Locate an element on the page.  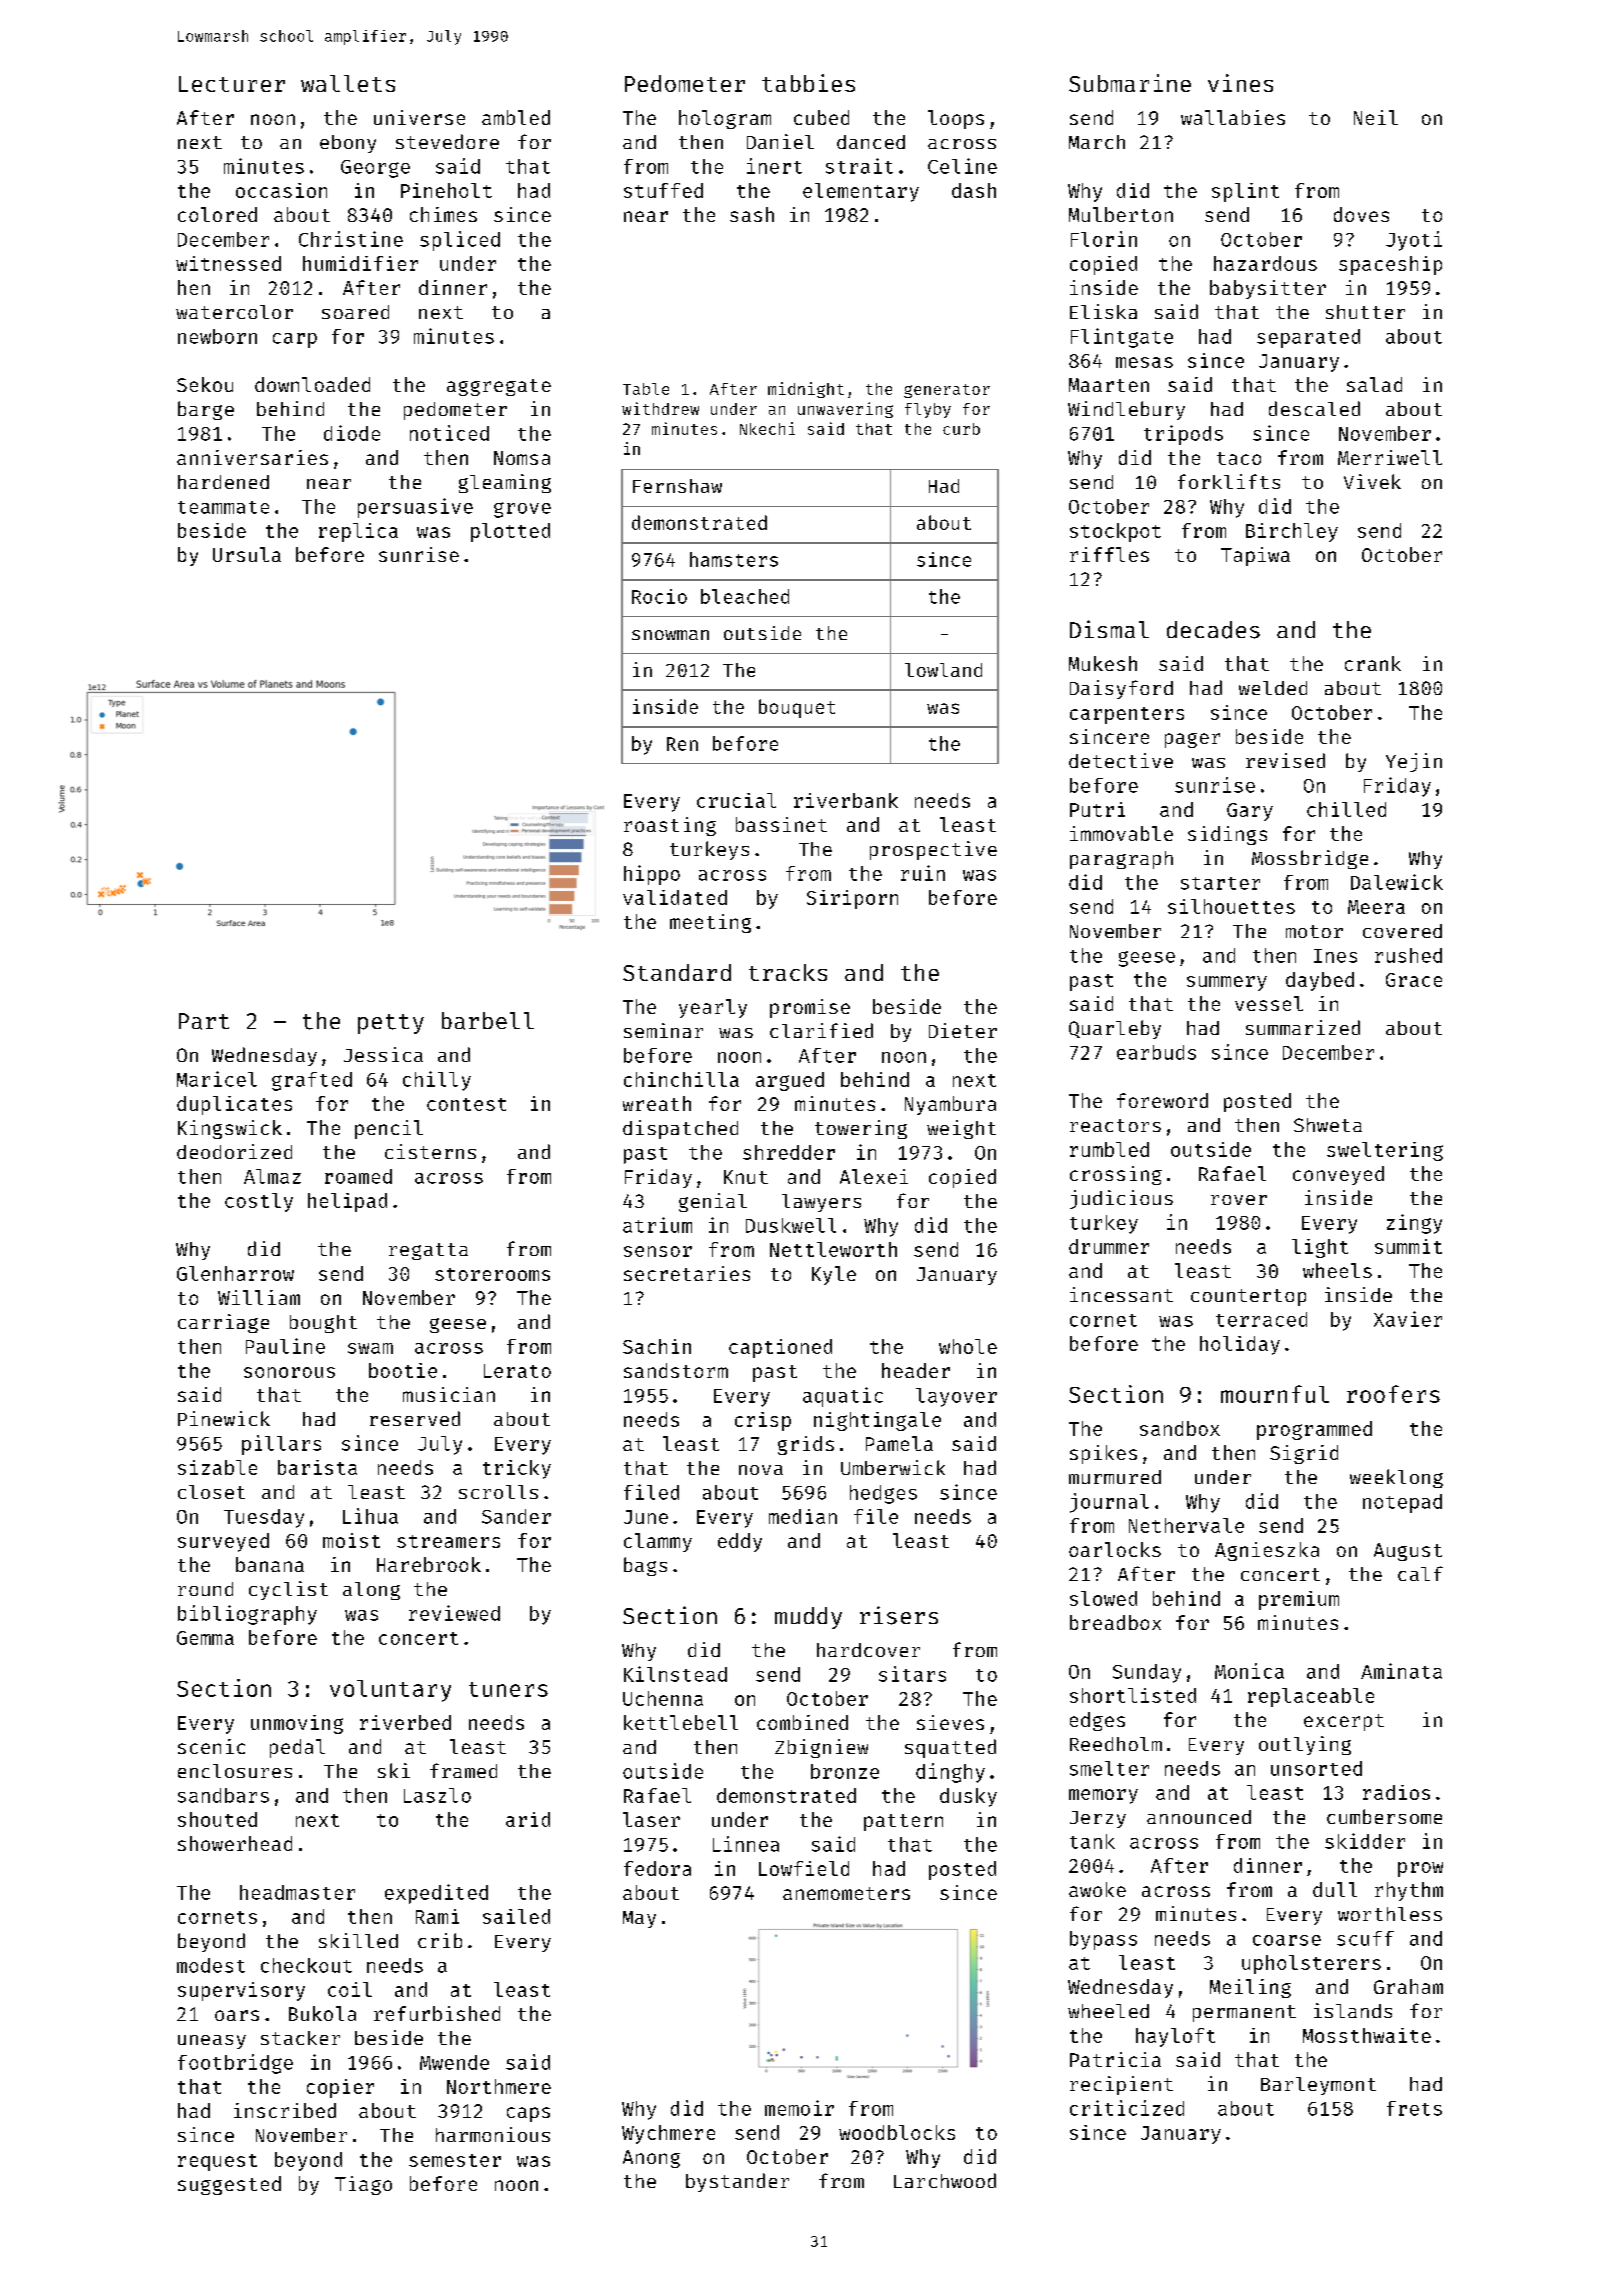
Jyoti is located at coordinates (1414, 241).
